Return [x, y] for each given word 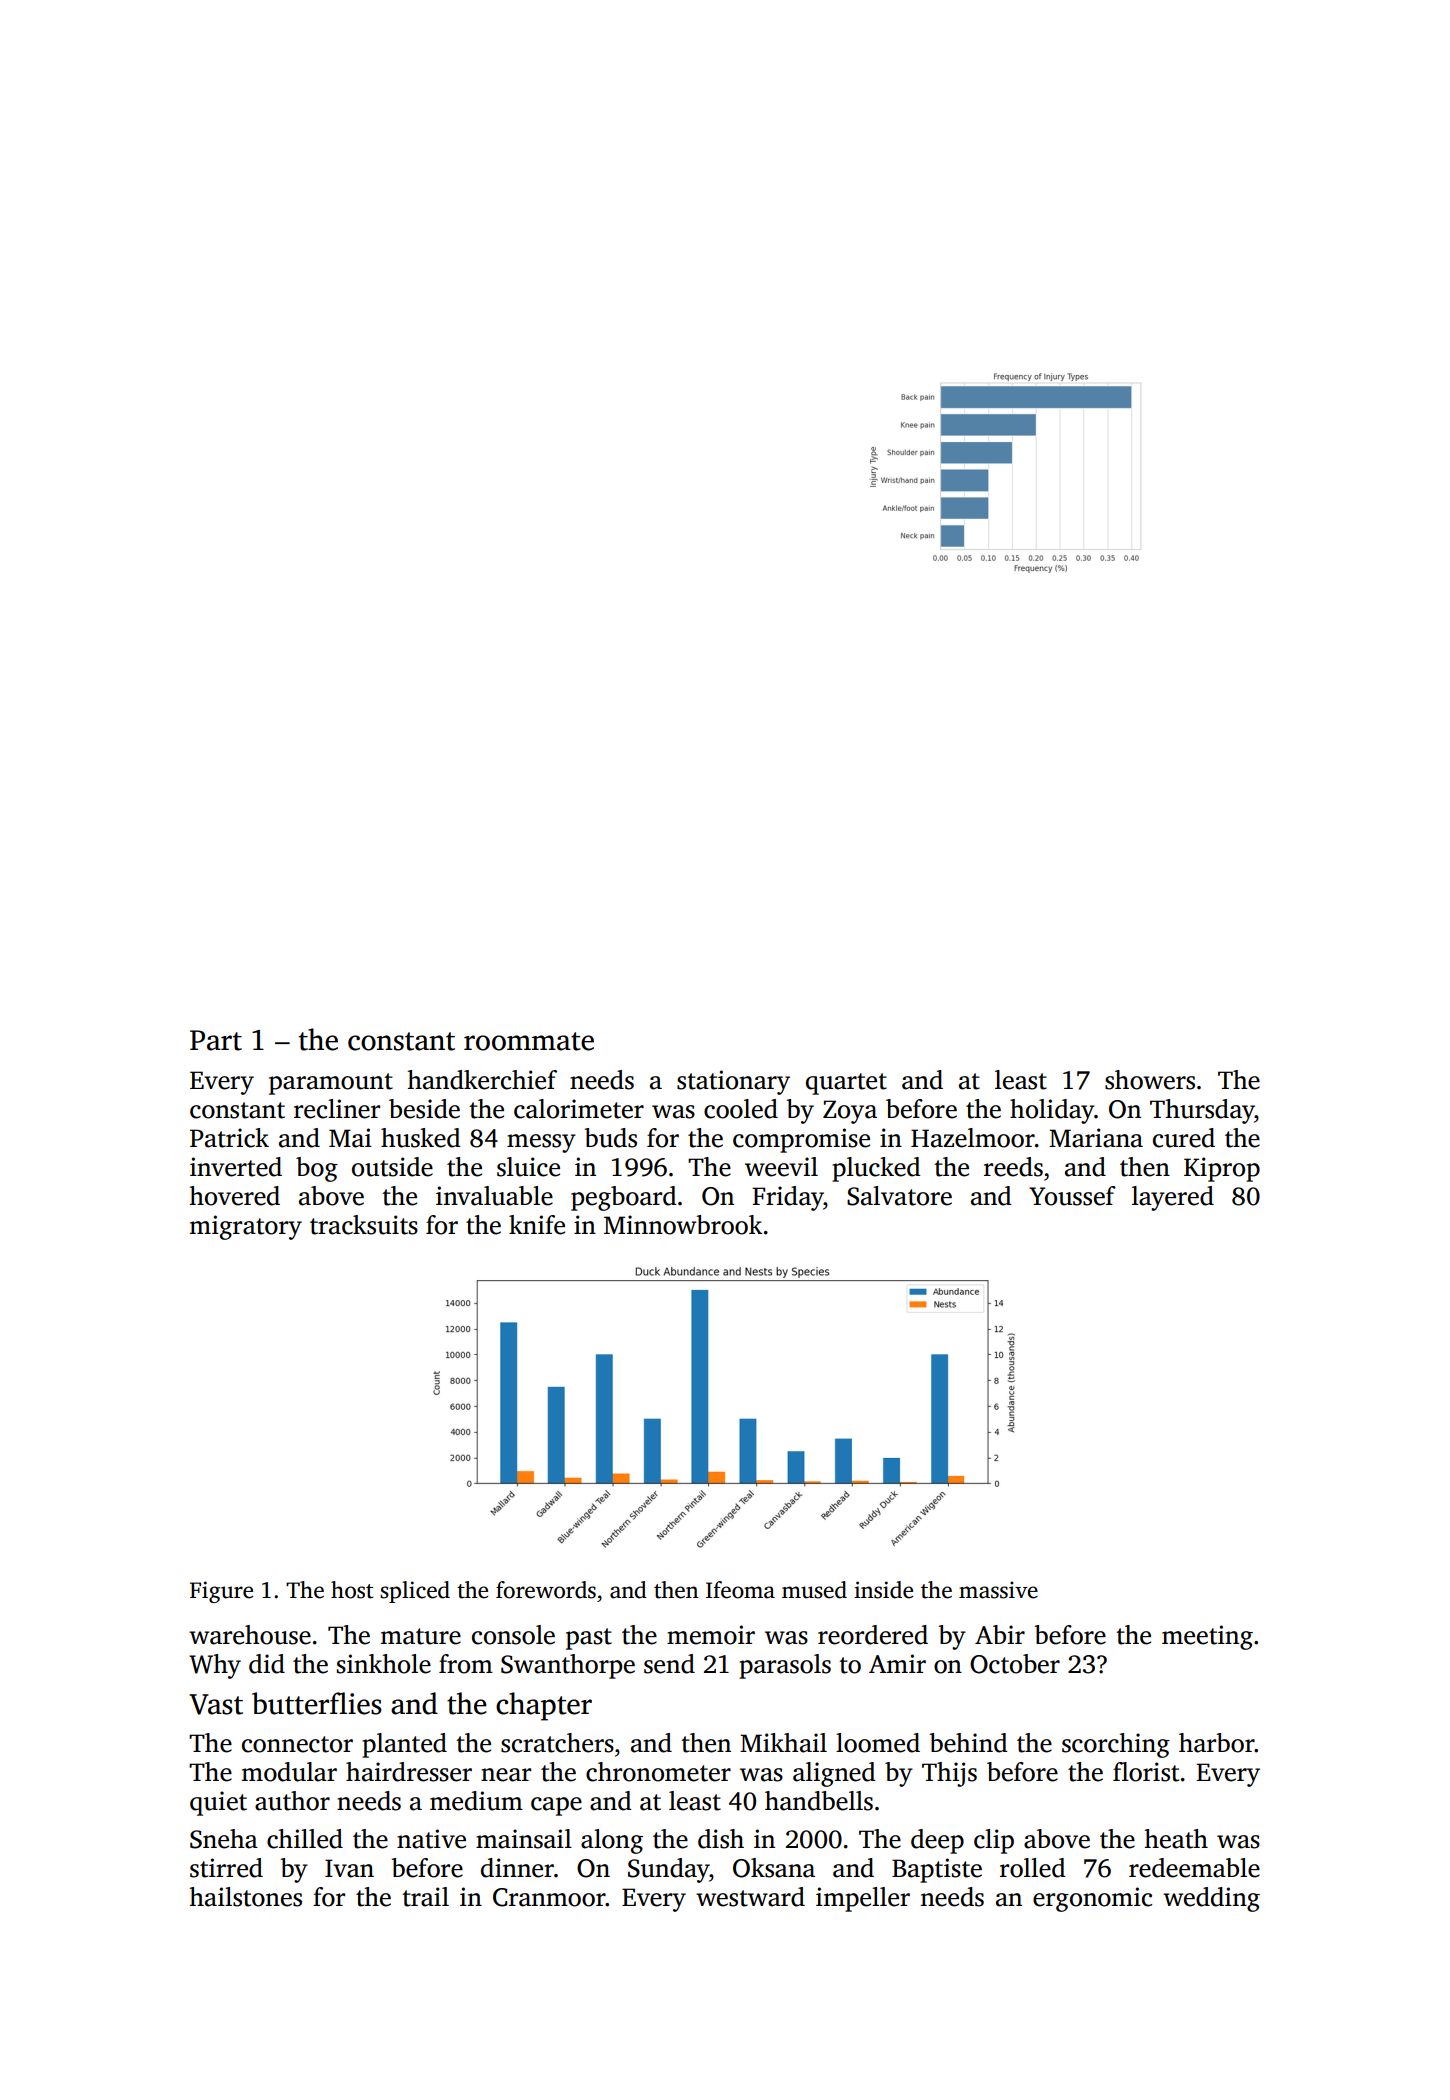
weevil [781, 1167]
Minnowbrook [683, 1225]
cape [556, 1806]
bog [317, 1169]
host [352, 1590]
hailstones [246, 1897]
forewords [546, 1590]
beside [424, 1109]
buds [610, 1138]
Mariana [1096, 1138]
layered [1173, 1198]
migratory [246, 1227]
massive [998, 1590]
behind [968, 1743]
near [506, 1775]
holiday [1052, 1111]
